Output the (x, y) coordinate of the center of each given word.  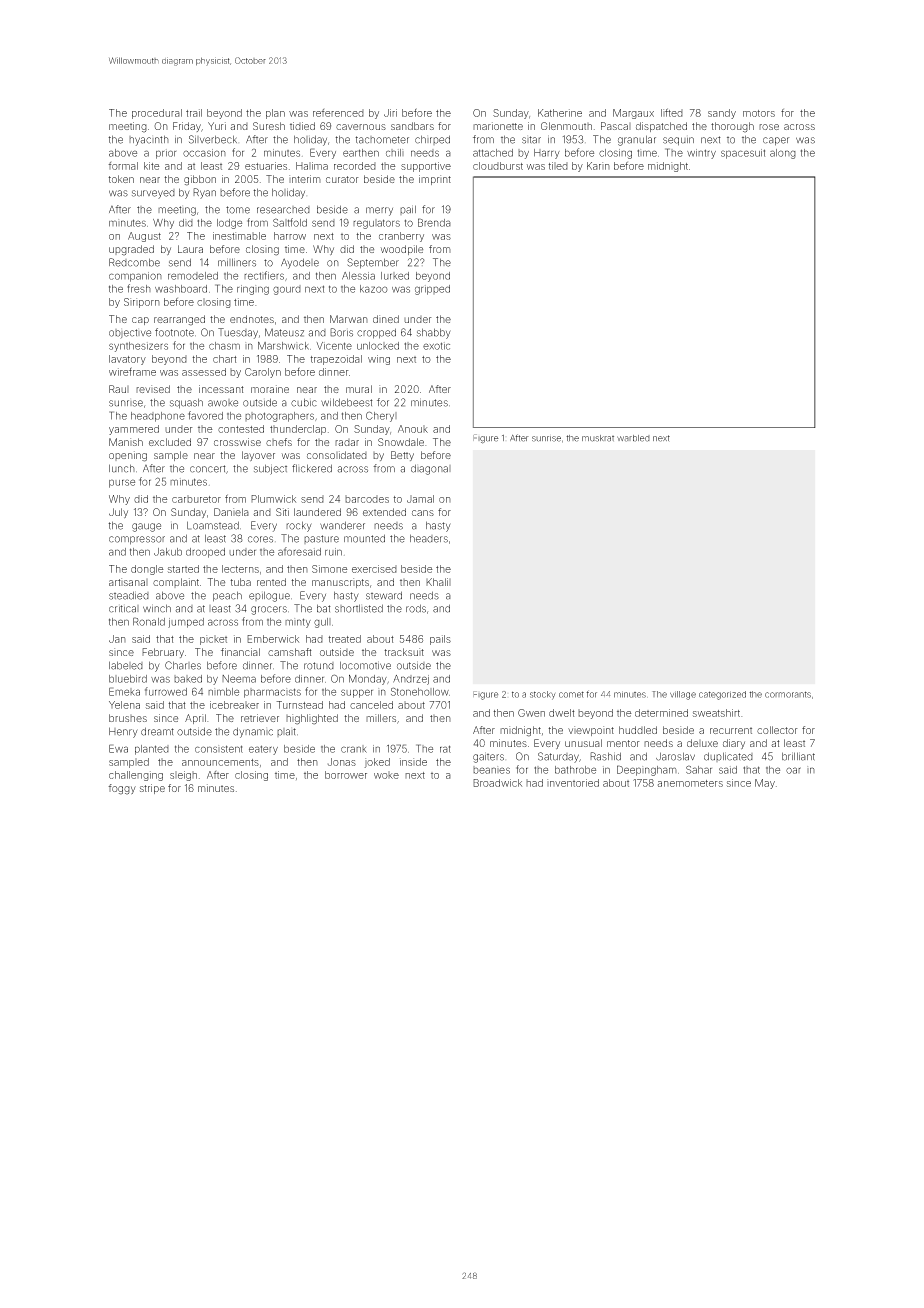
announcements (220, 762)
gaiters (488, 757)
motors (759, 113)
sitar (531, 140)
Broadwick (497, 783)
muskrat (598, 438)
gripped (432, 290)
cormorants (788, 694)
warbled (633, 438)
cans (423, 513)
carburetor (196, 499)
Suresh (269, 126)
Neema (239, 679)
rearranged (179, 320)
